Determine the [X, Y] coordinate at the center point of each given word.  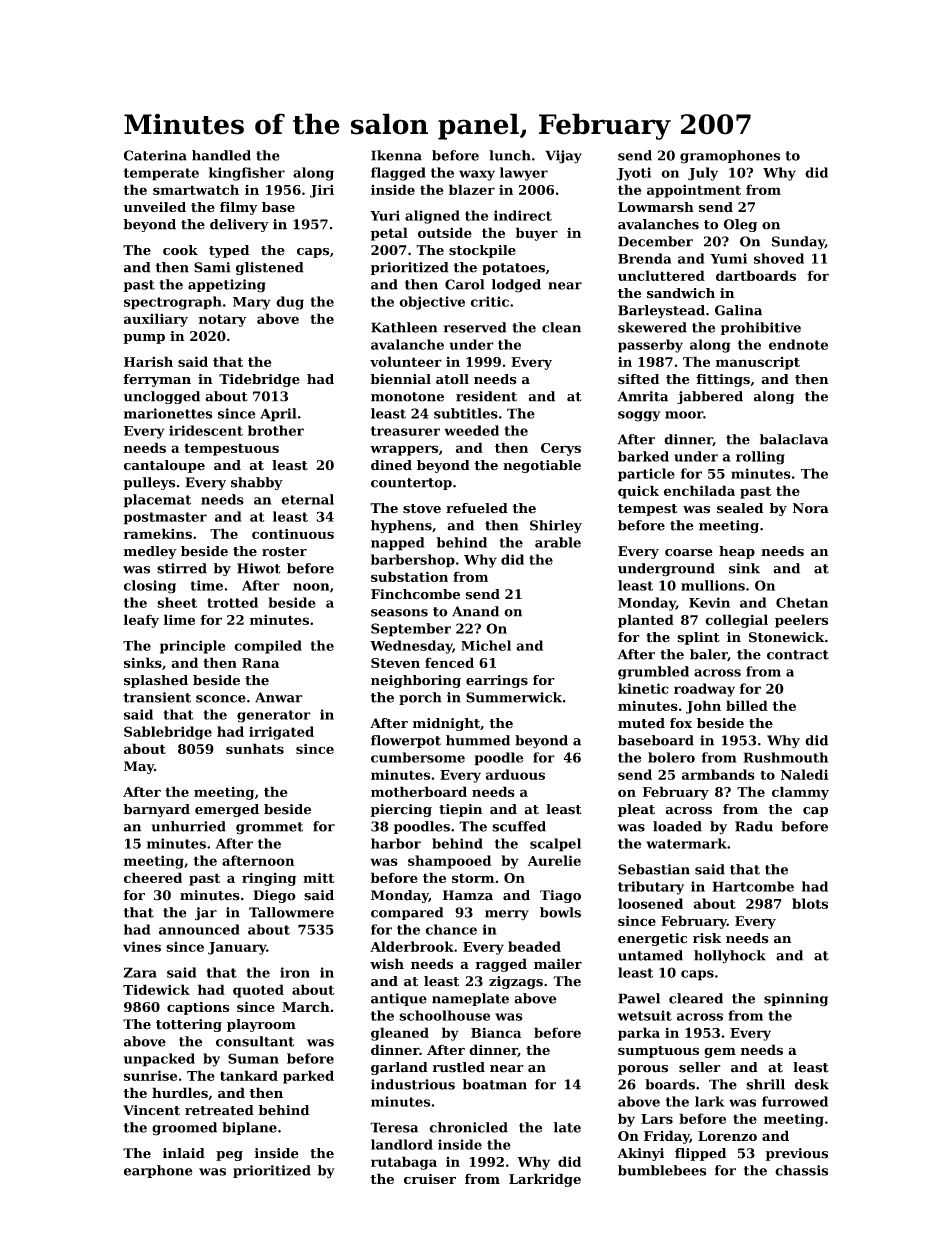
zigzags [516, 982]
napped [398, 544]
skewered [652, 327]
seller [700, 1067]
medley [150, 552]
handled [221, 155]
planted [646, 621]
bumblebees [662, 1170]
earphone [158, 1171]
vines [142, 946]
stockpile [482, 251]
